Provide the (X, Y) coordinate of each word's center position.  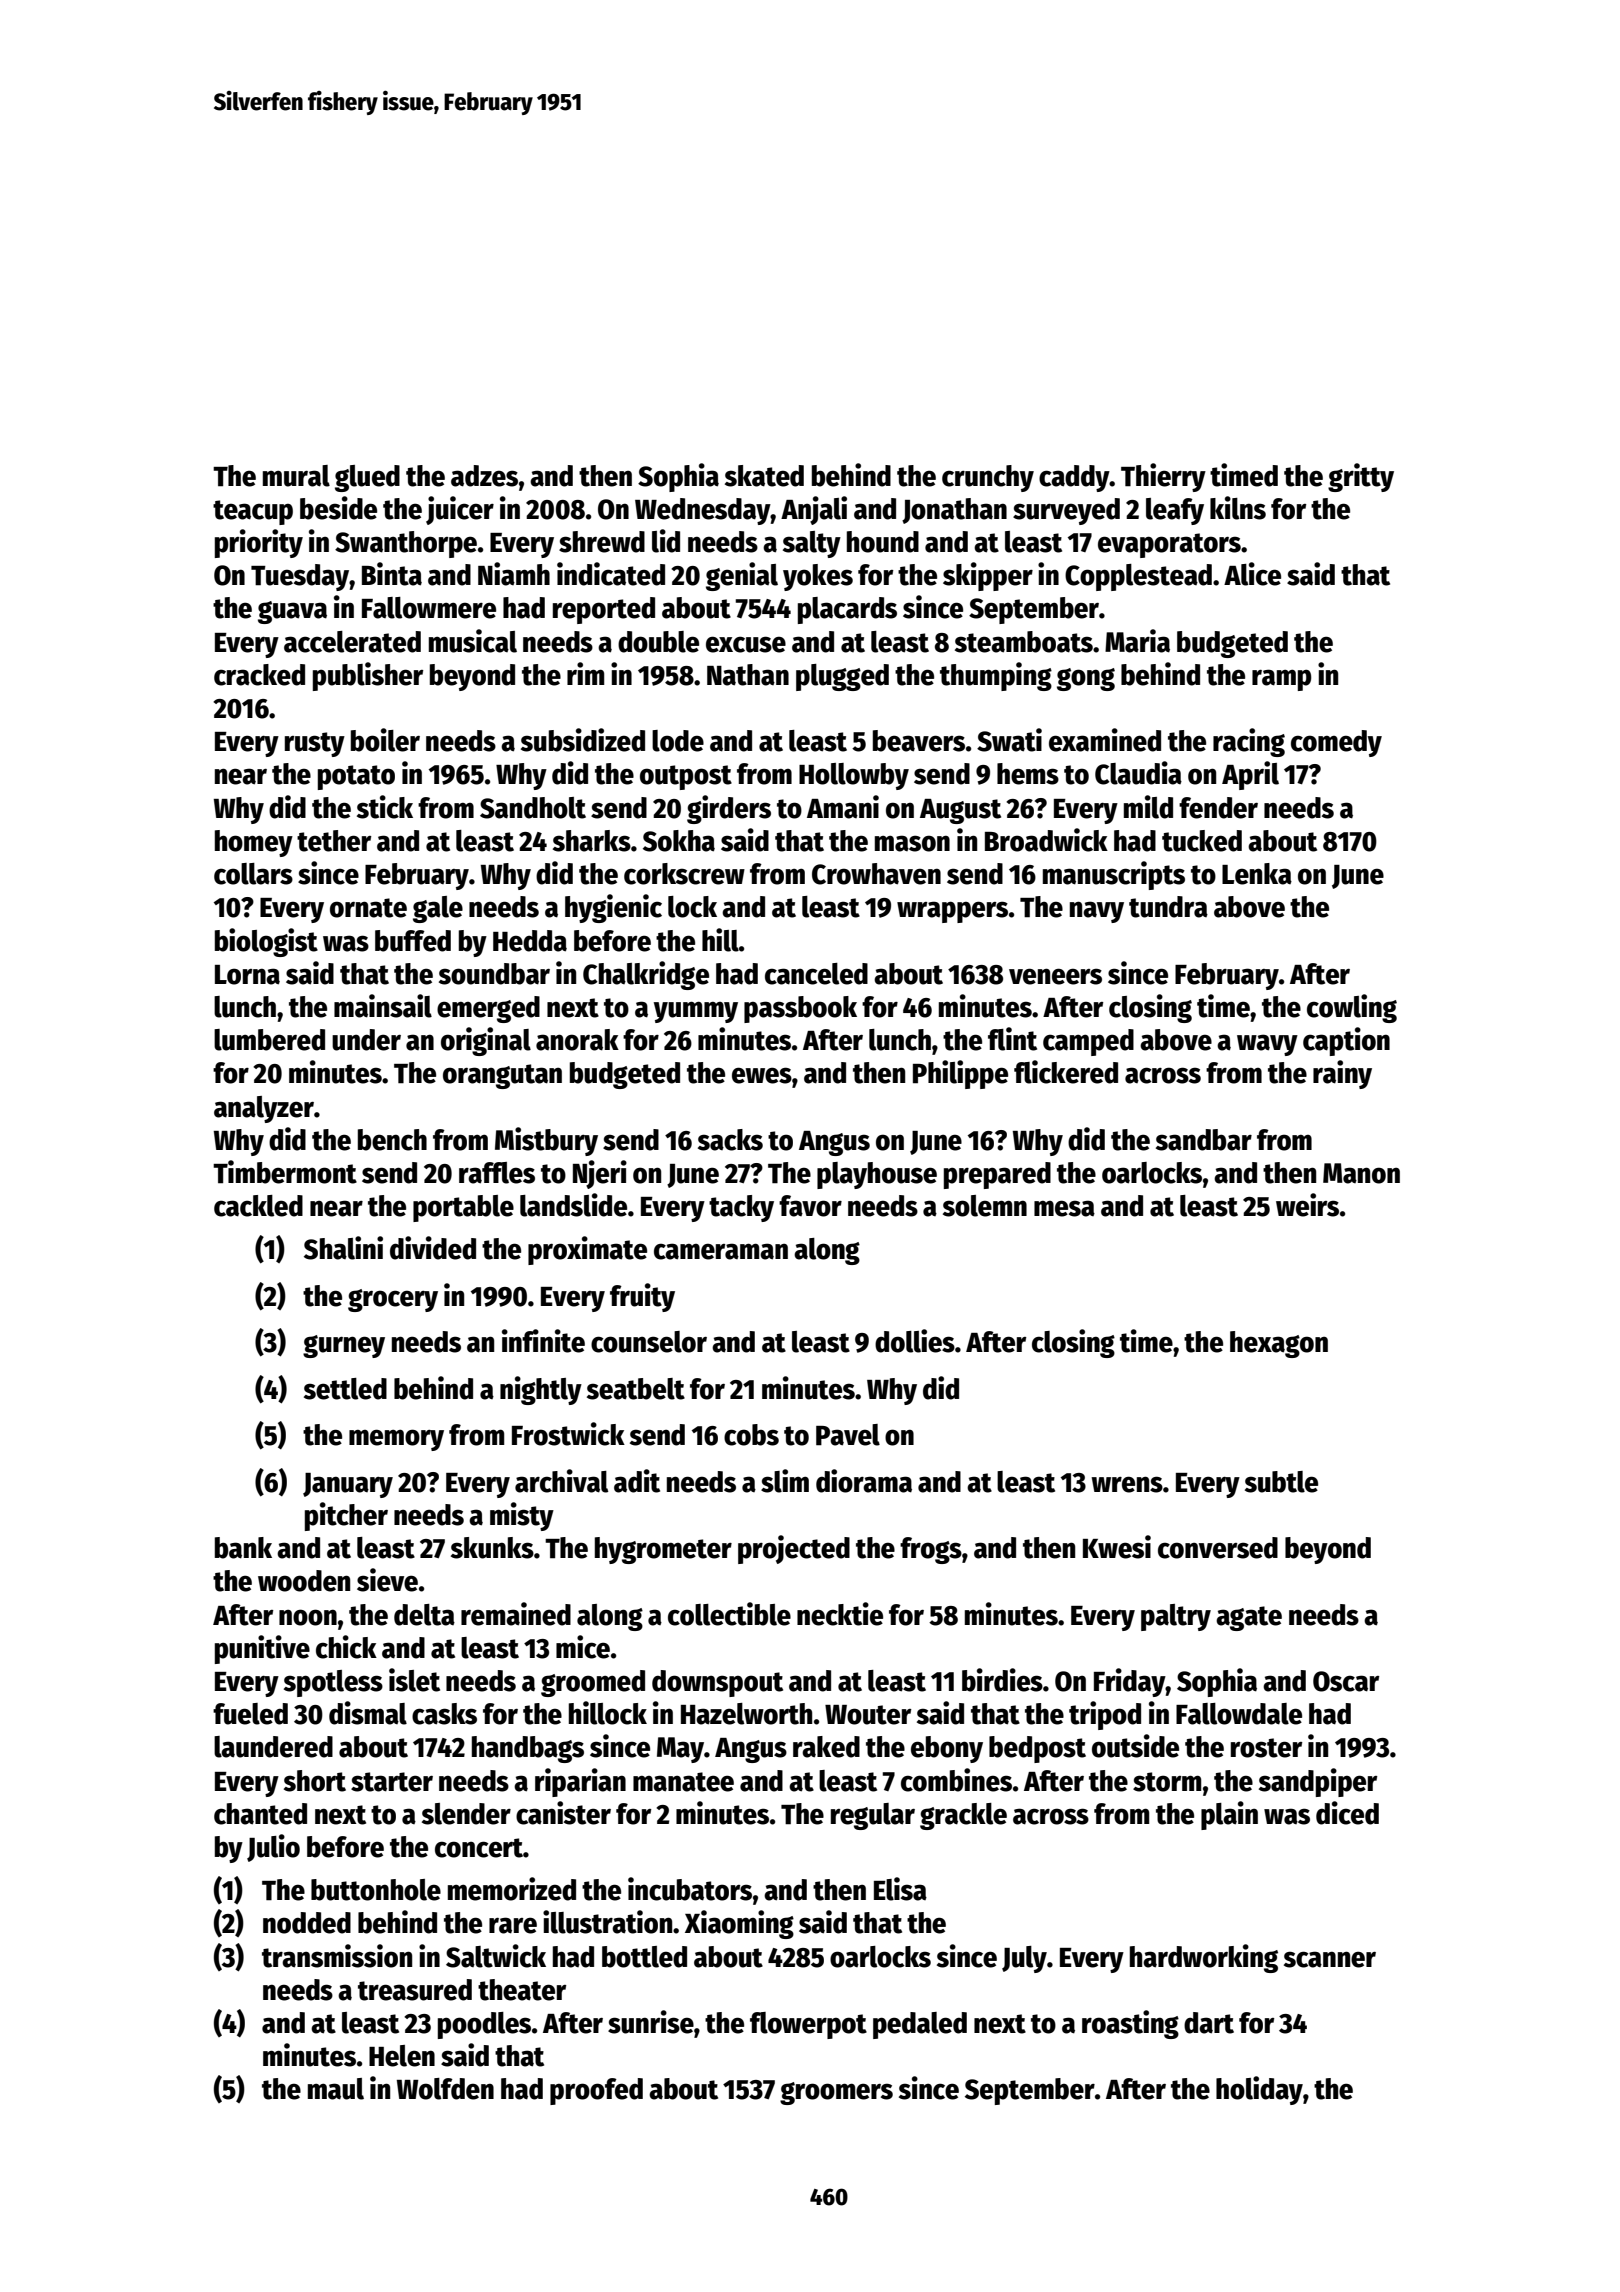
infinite (543, 1341)
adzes (484, 476)
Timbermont (285, 1172)
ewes (762, 1075)
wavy (1267, 1045)
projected (794, 1549)
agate (1249, 1618)
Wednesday (703, 511)
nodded (307, 1923)
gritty (1361, 477)
